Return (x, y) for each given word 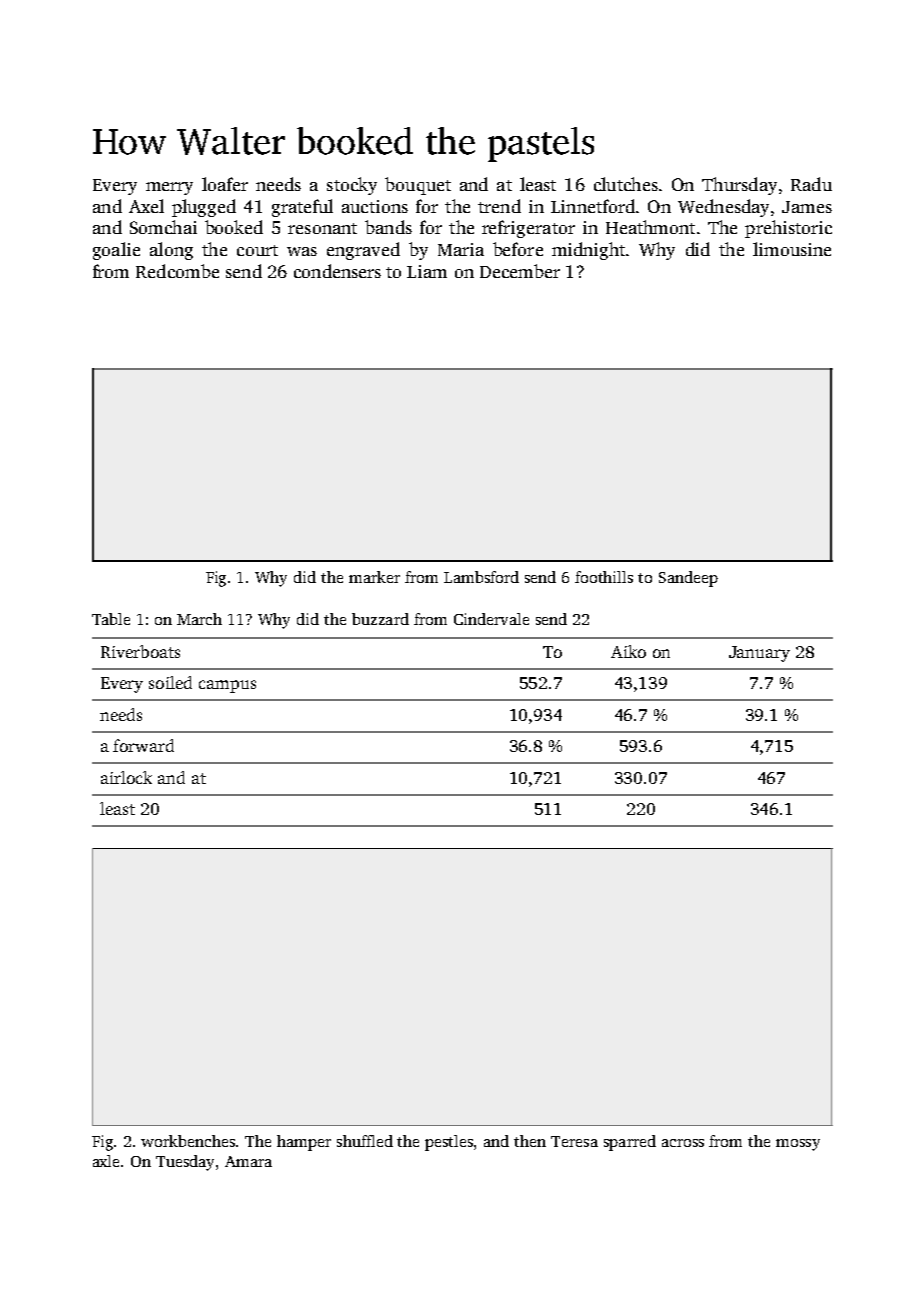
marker (374, 577)
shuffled (365, 1141)
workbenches (188, 1141)
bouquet (418, 186)
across (683, 1143)
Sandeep (688, 579)
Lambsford (481, 577)
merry (169, 188)
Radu (811, 184)
